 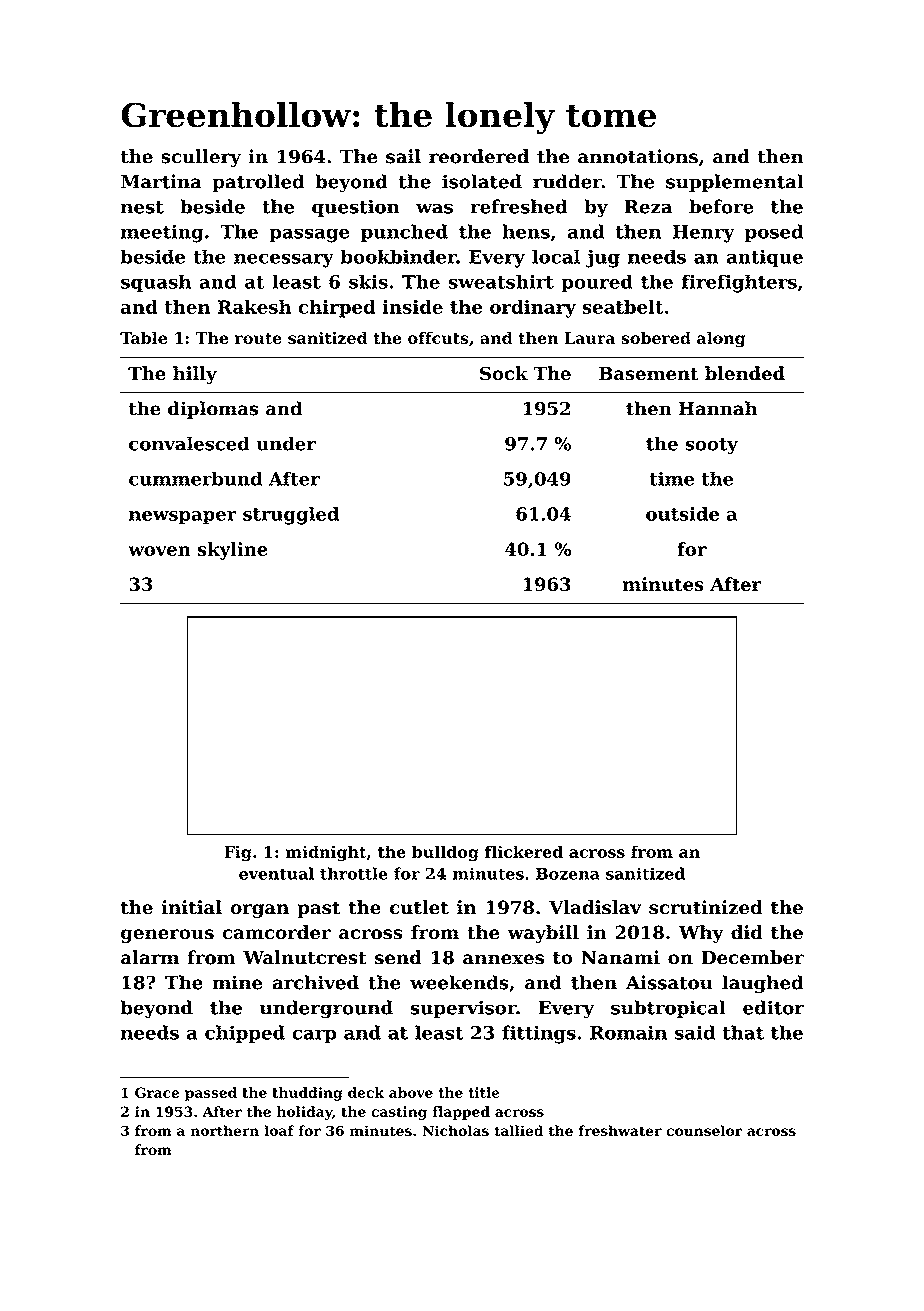 What do you see at coordinates (704, 1130) in the image?
I see `counselor` at bounding box center [704, 1130].
